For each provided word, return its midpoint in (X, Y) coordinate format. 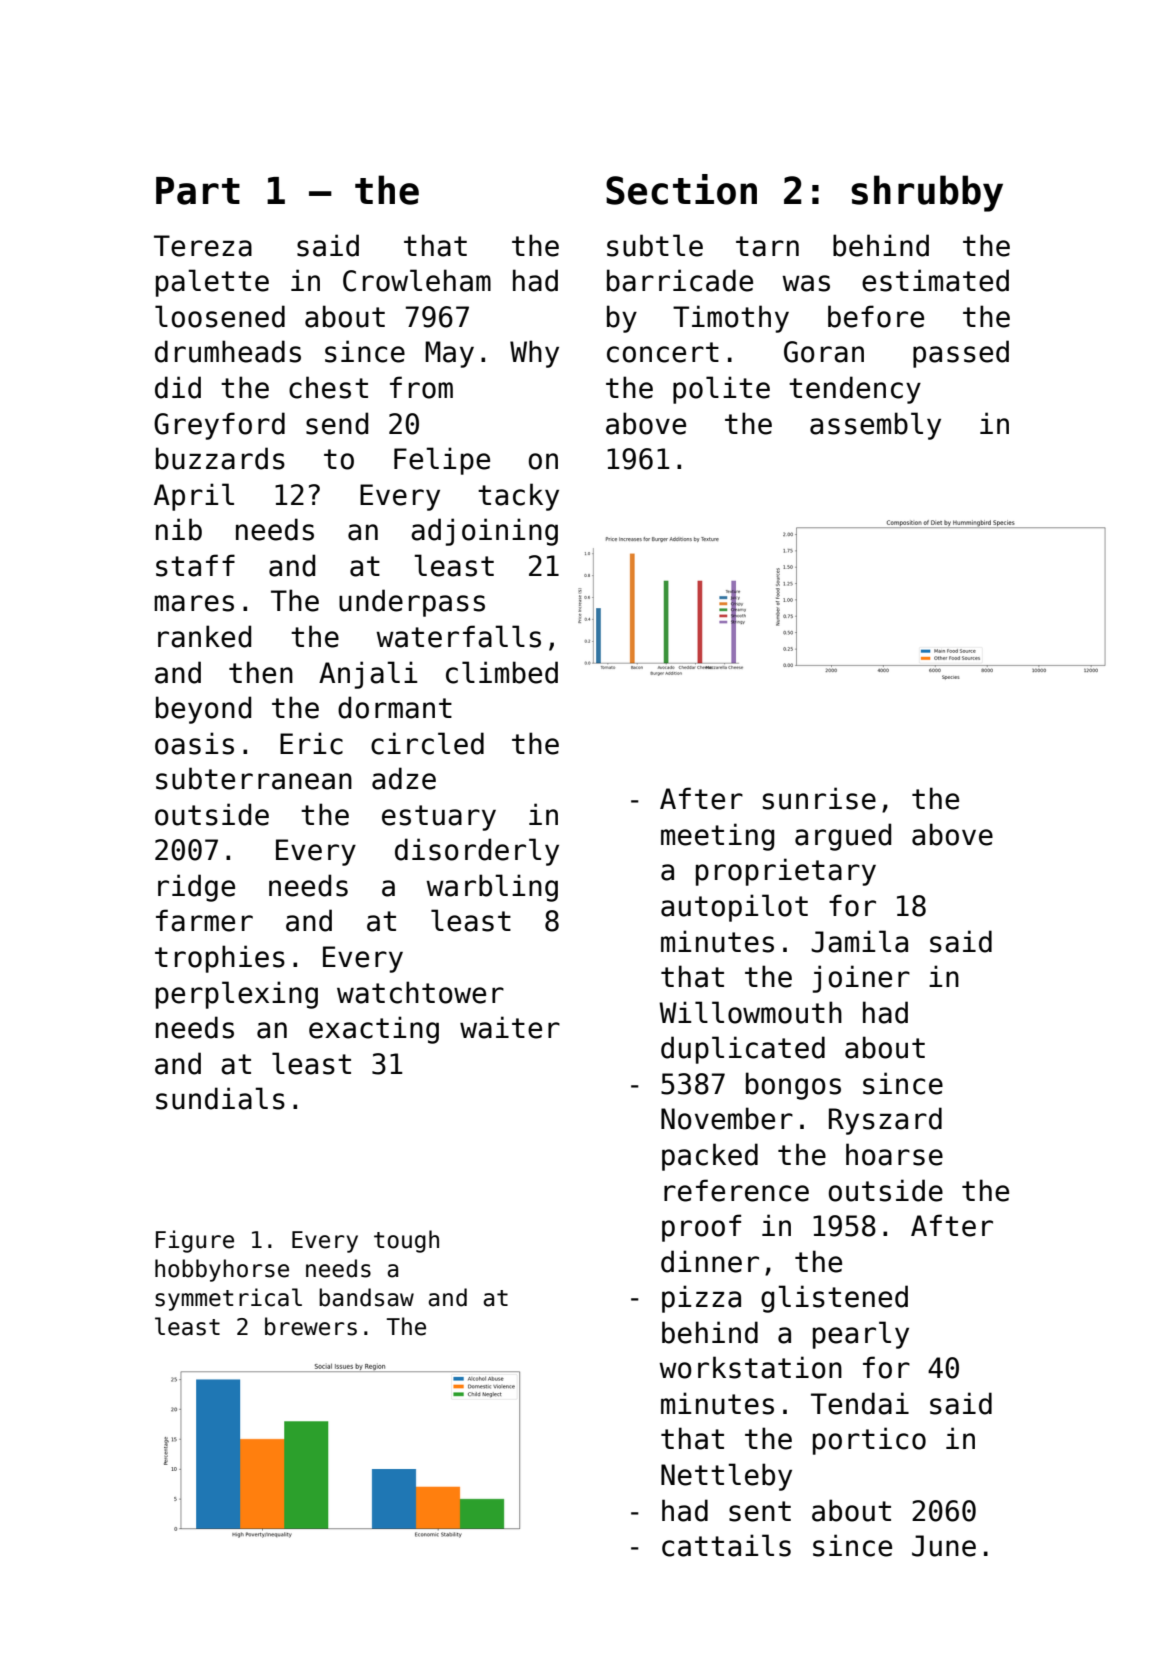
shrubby (927, 193)
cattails (726, 1545)
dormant (395, 707)
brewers (311, 1326)
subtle (655, 245)
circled (427, 743)
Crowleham (417, 280)
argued (843, 837)
